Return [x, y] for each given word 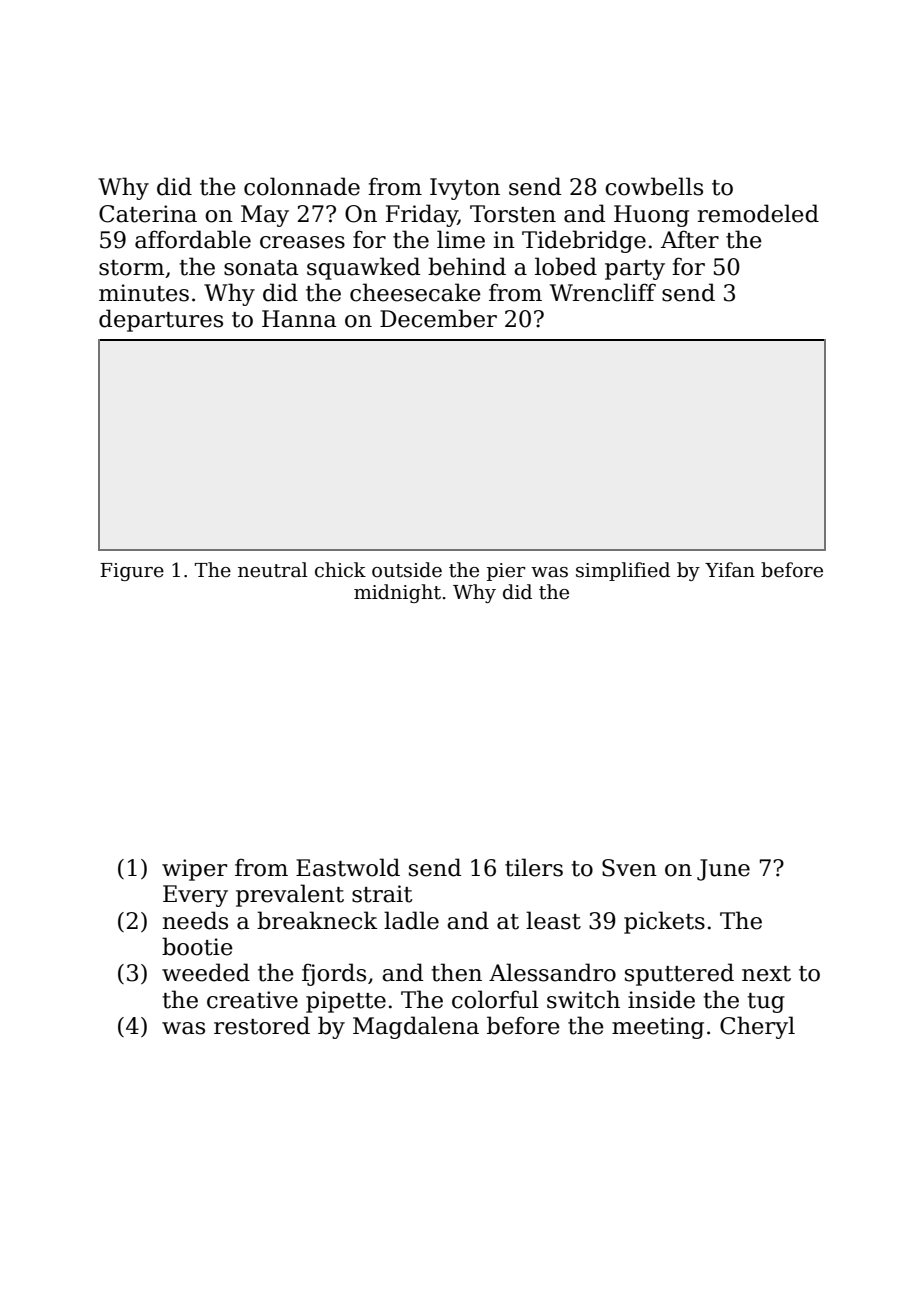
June [723, 870]
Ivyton [465, 189]
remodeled [758, 213]
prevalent [290, 895]
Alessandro [552, 972]
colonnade [302, 186]
